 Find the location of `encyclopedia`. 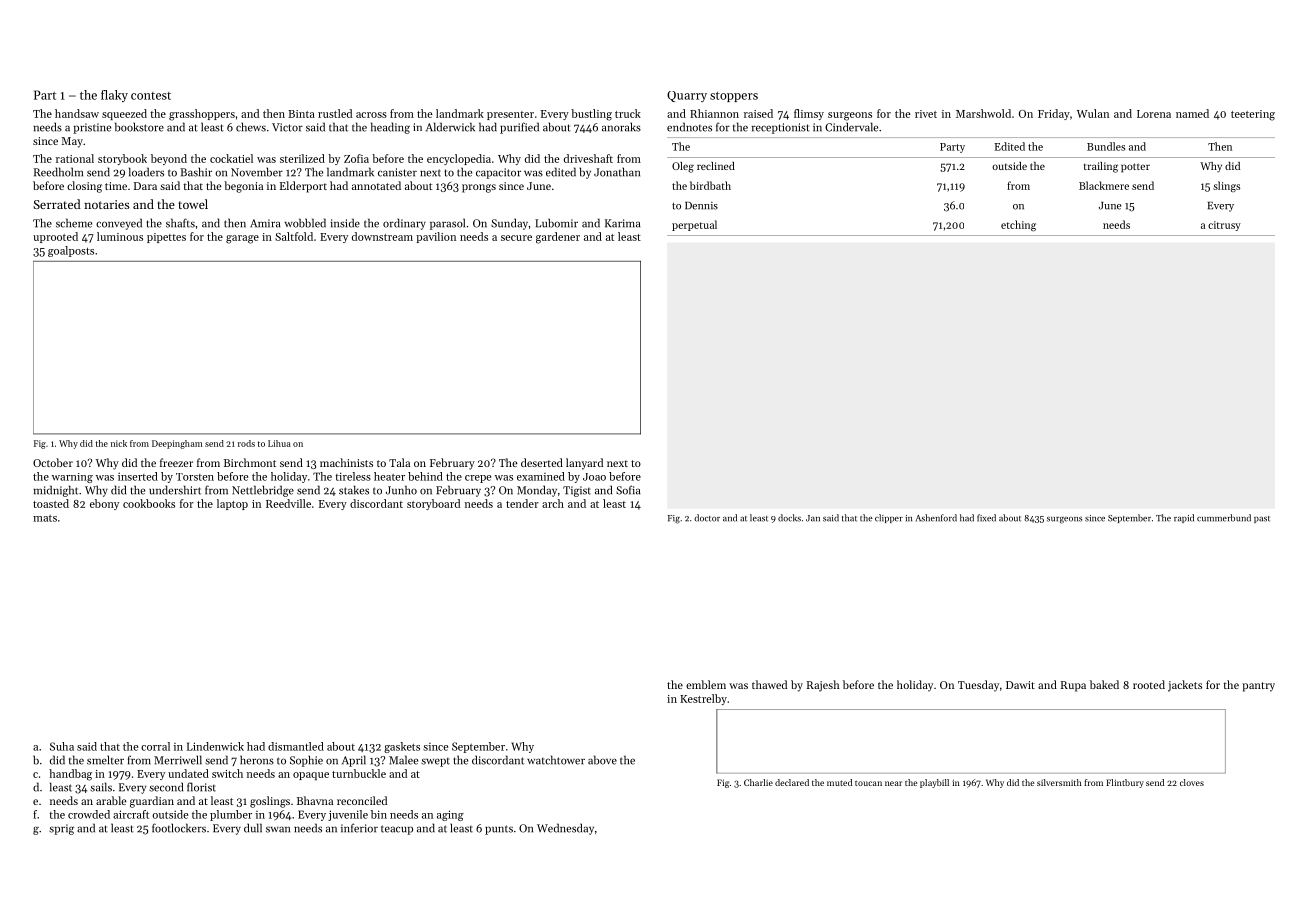

encyclopedia is located at coordinates (459, 159).
